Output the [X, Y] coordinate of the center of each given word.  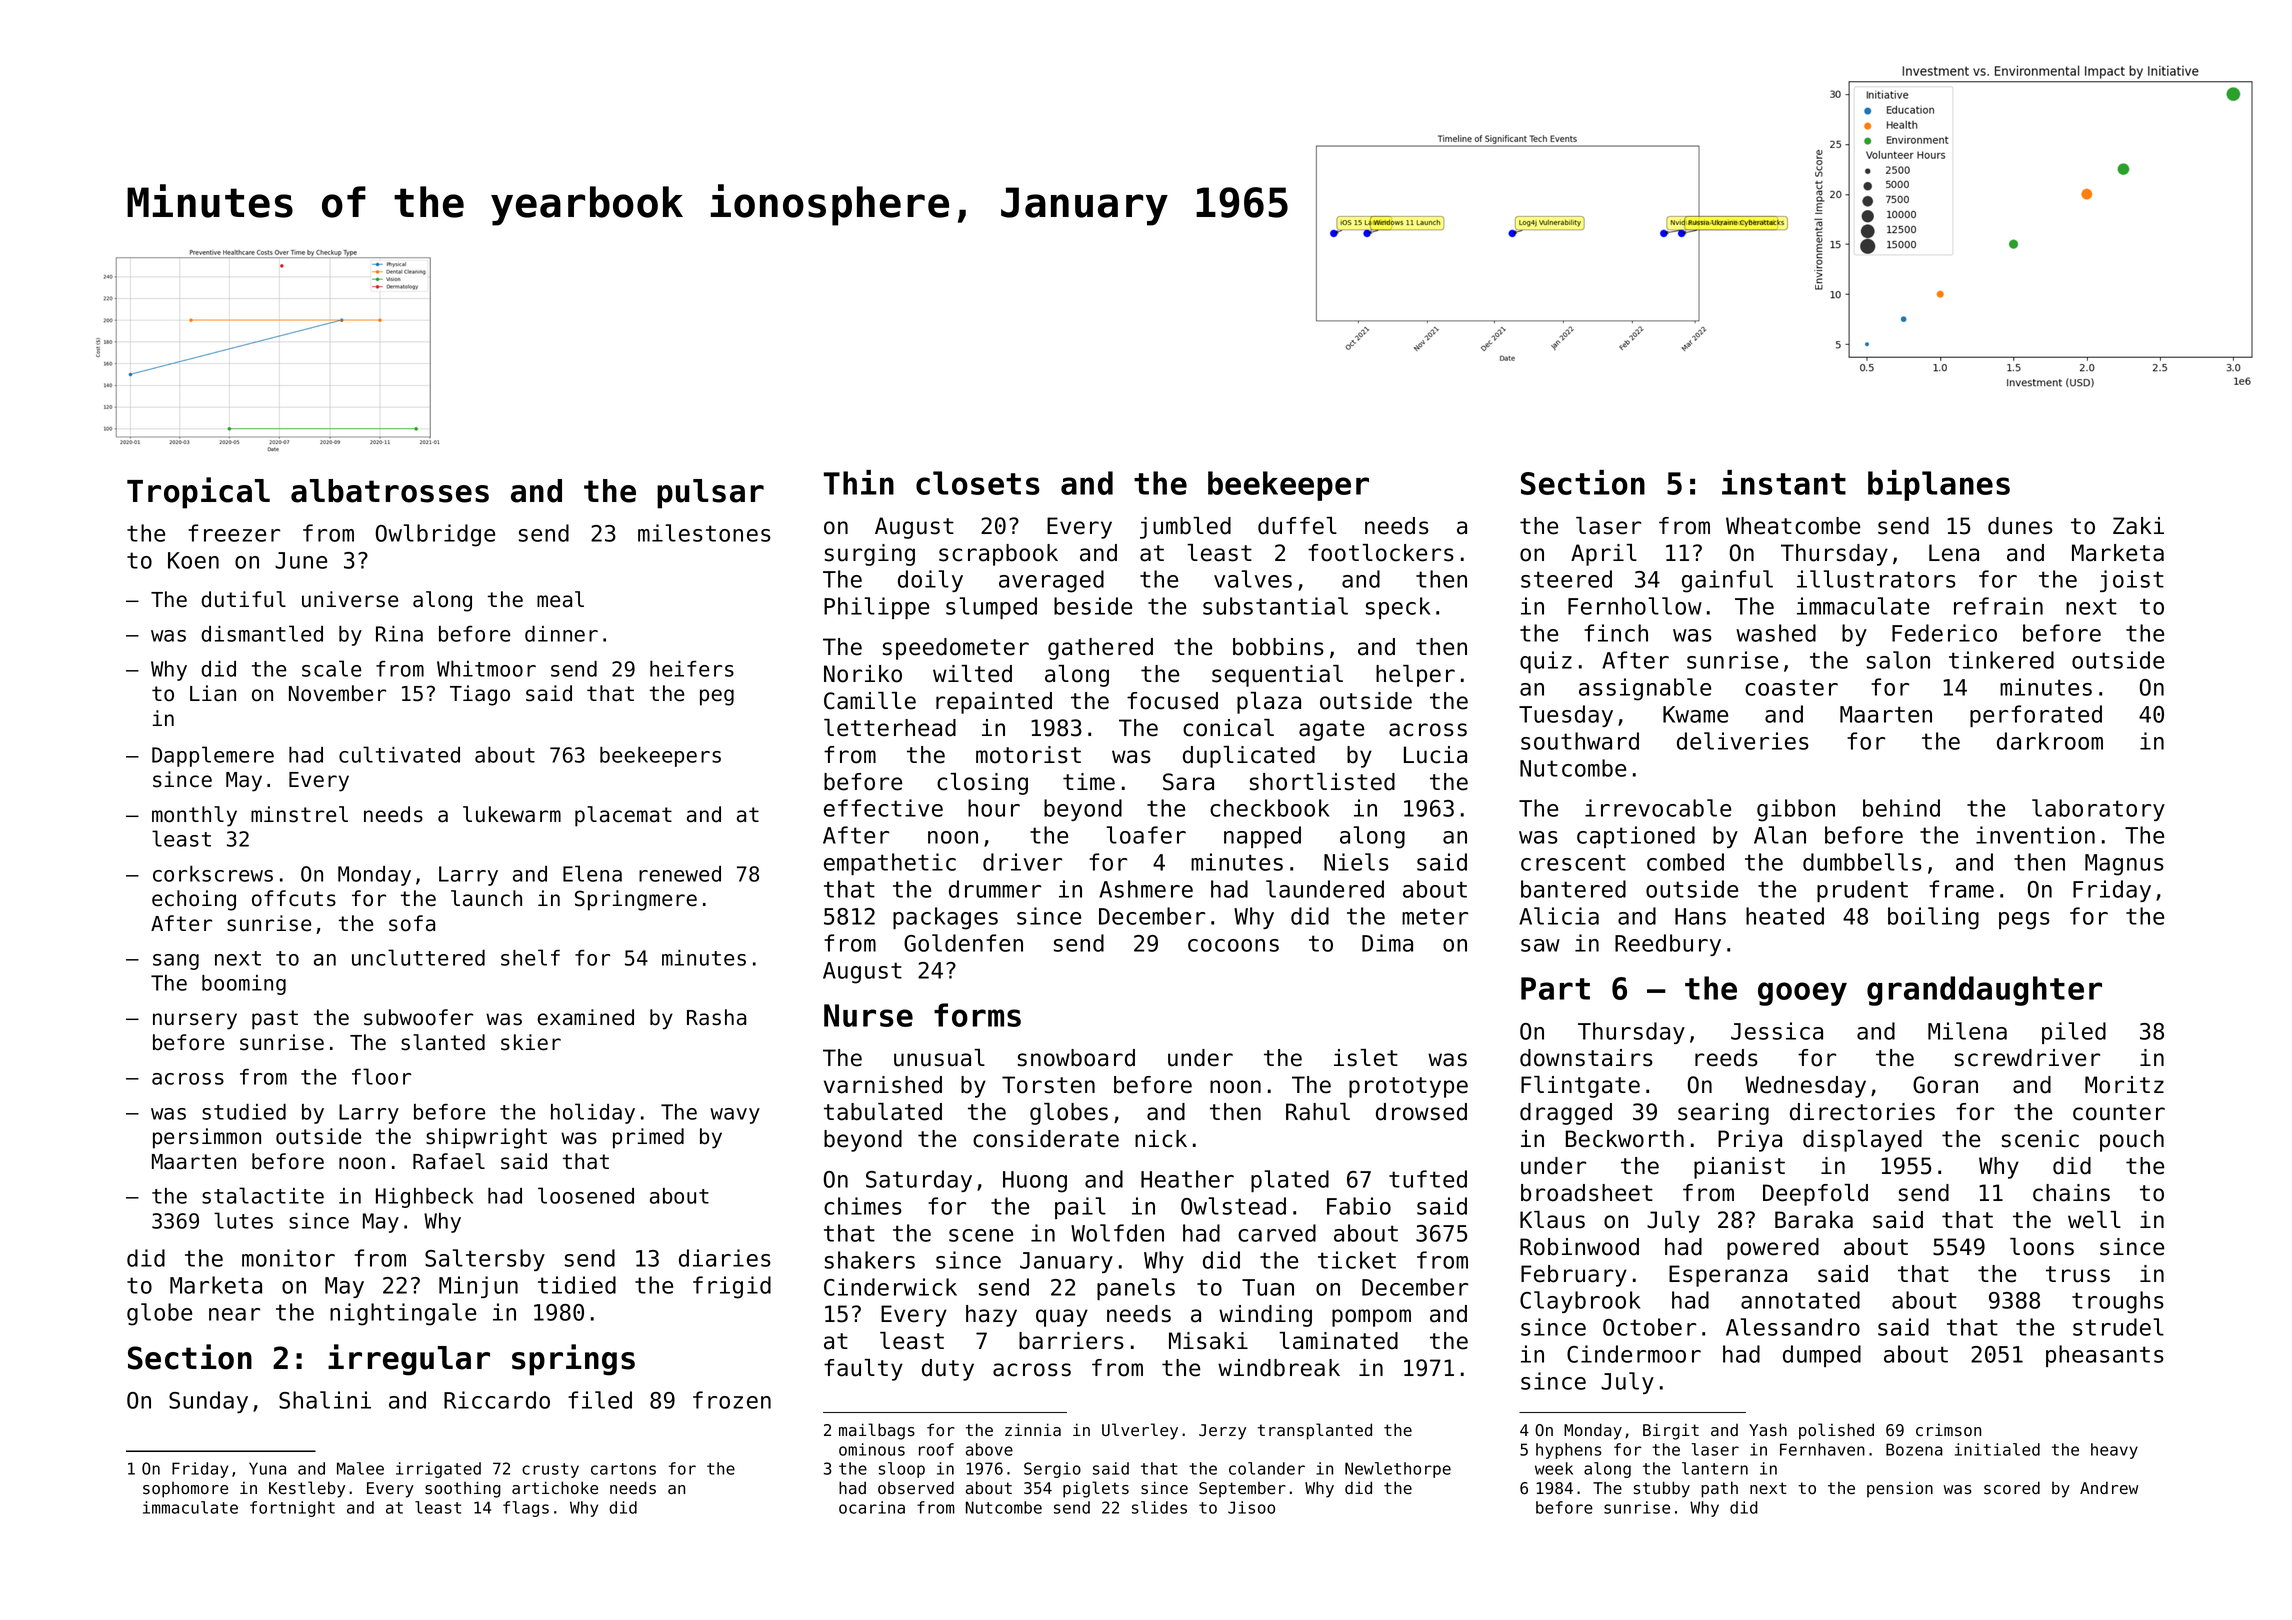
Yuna [267, 1468]
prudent [1862, 891]
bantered [1573, 889]
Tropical [198, 493]
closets [978, 483]
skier [531, 1042]
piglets [1096, 1489]
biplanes [1939, 485]
